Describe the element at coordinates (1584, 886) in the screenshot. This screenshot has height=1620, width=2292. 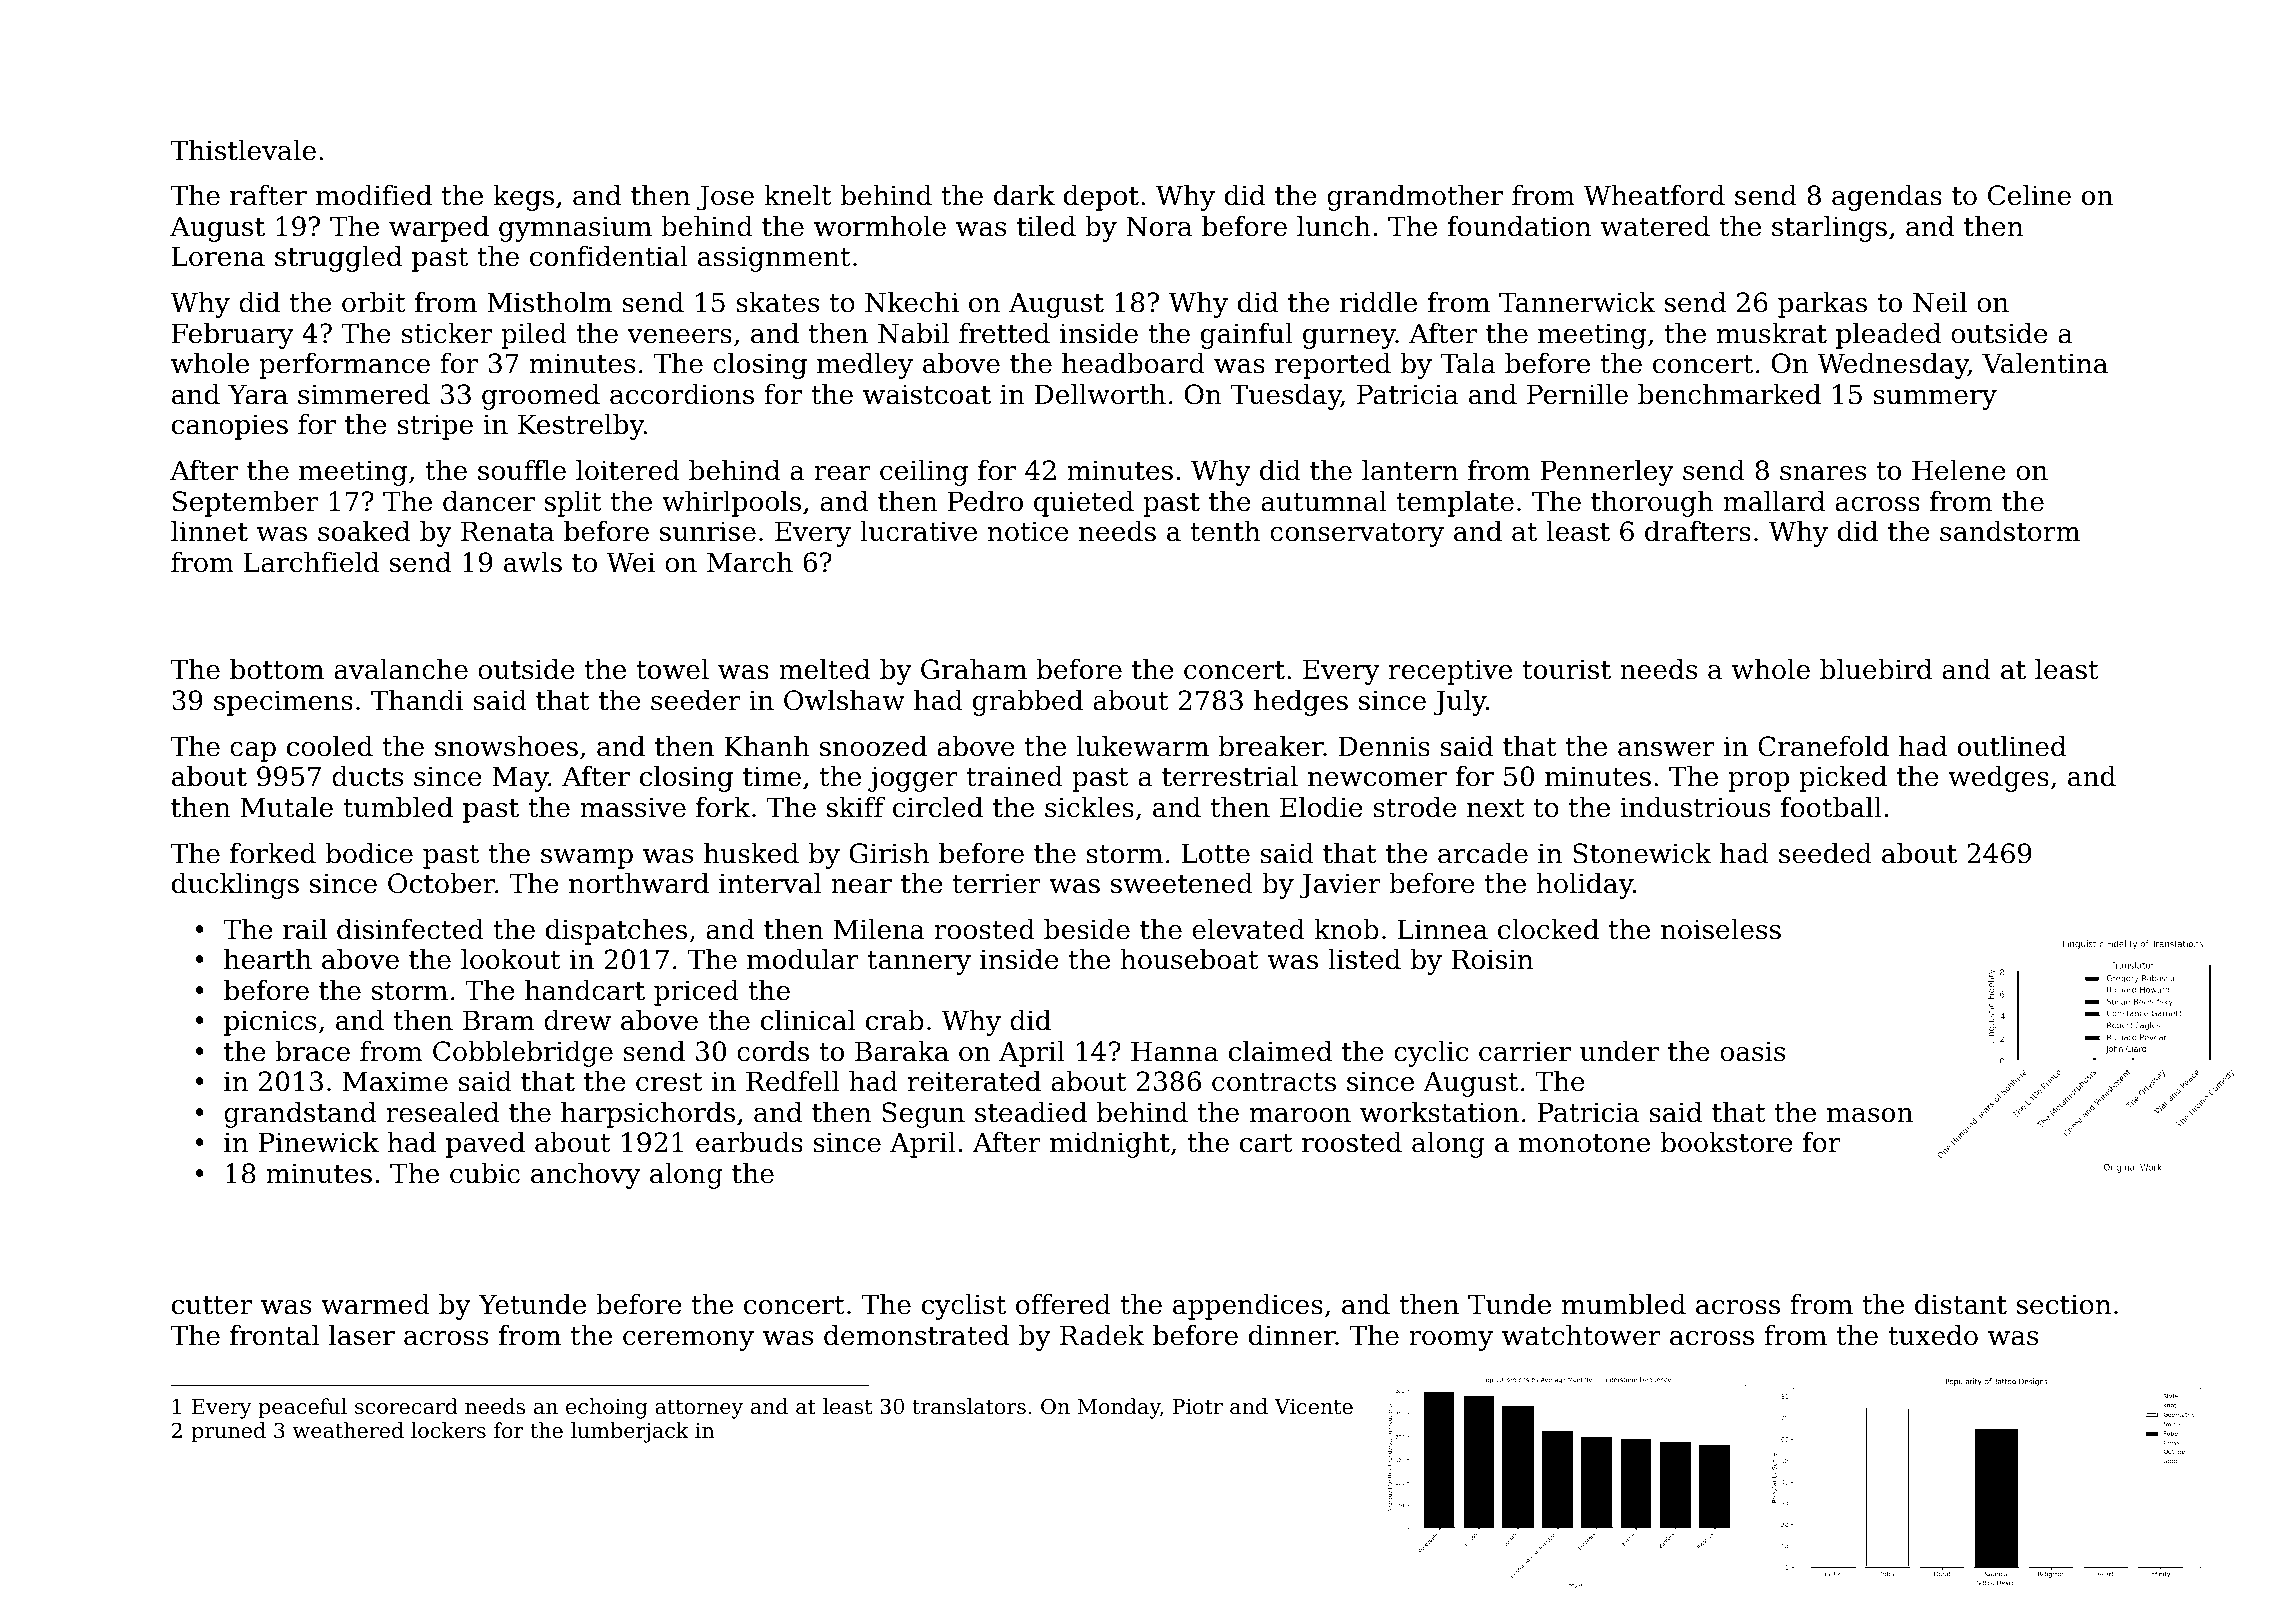
I see `holiday` at that location.
